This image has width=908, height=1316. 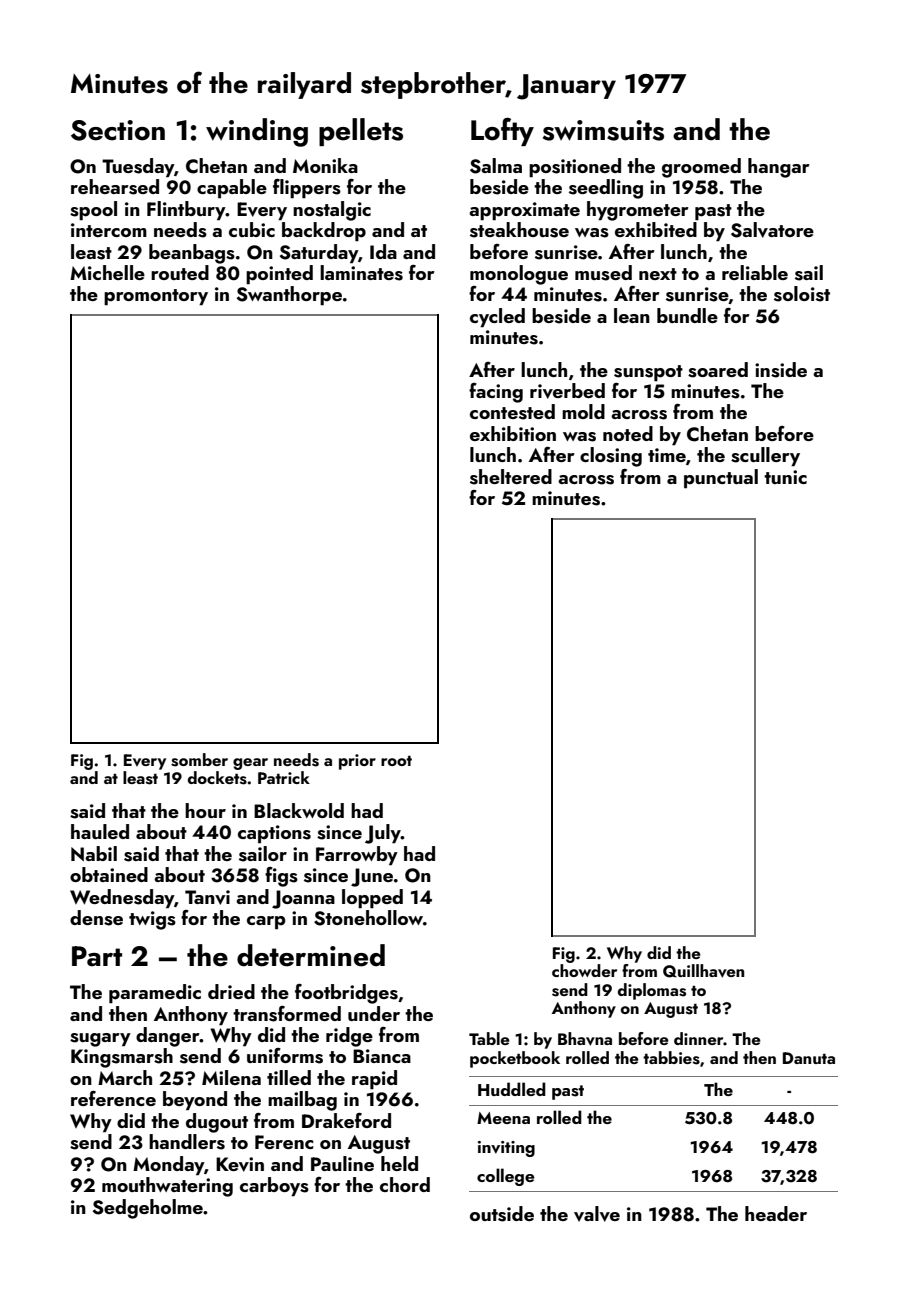 I want to click on inviting, so click(x=506, y=1149).
